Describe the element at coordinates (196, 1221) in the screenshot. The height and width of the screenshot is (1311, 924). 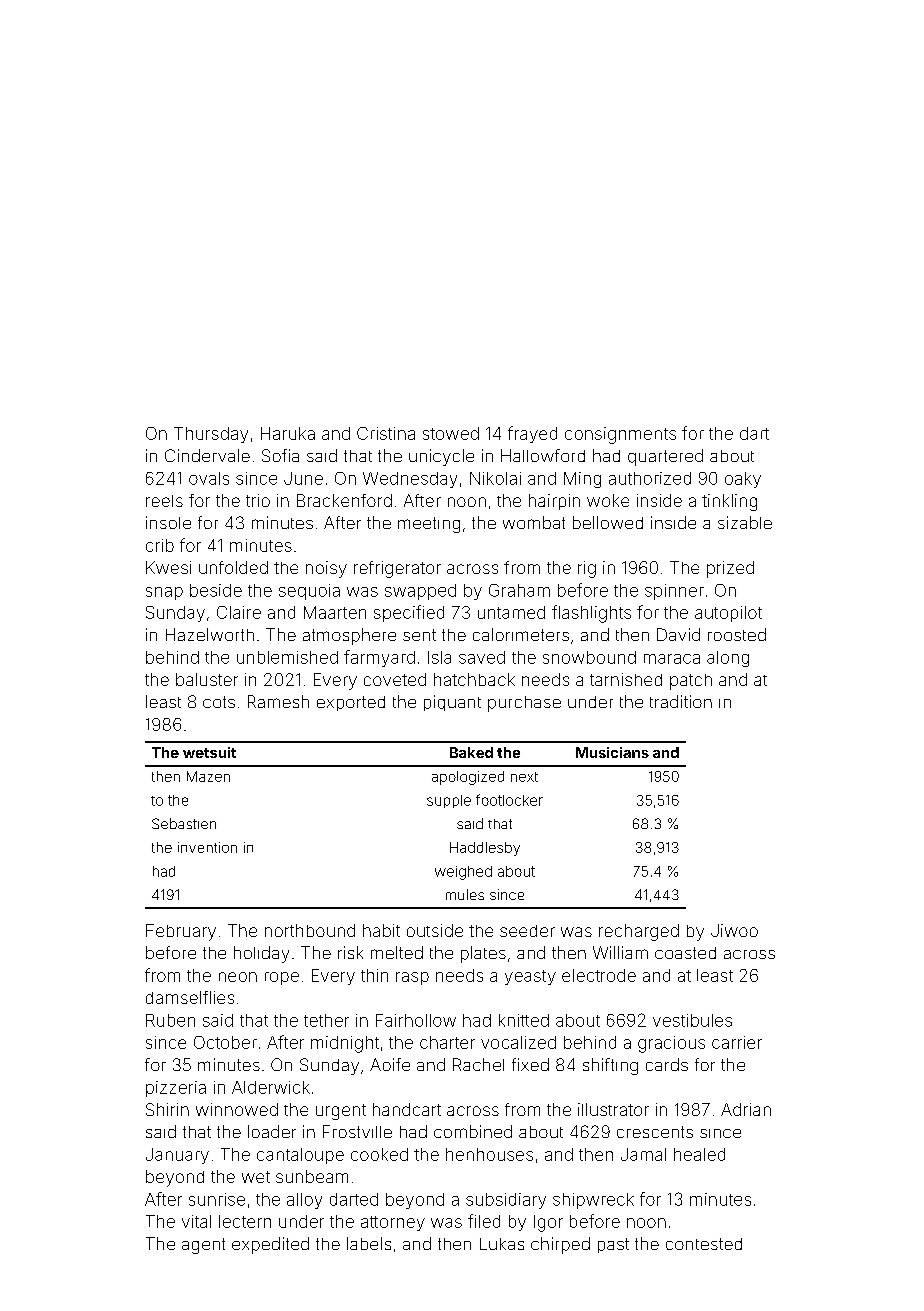
I see `vital` at that location.
